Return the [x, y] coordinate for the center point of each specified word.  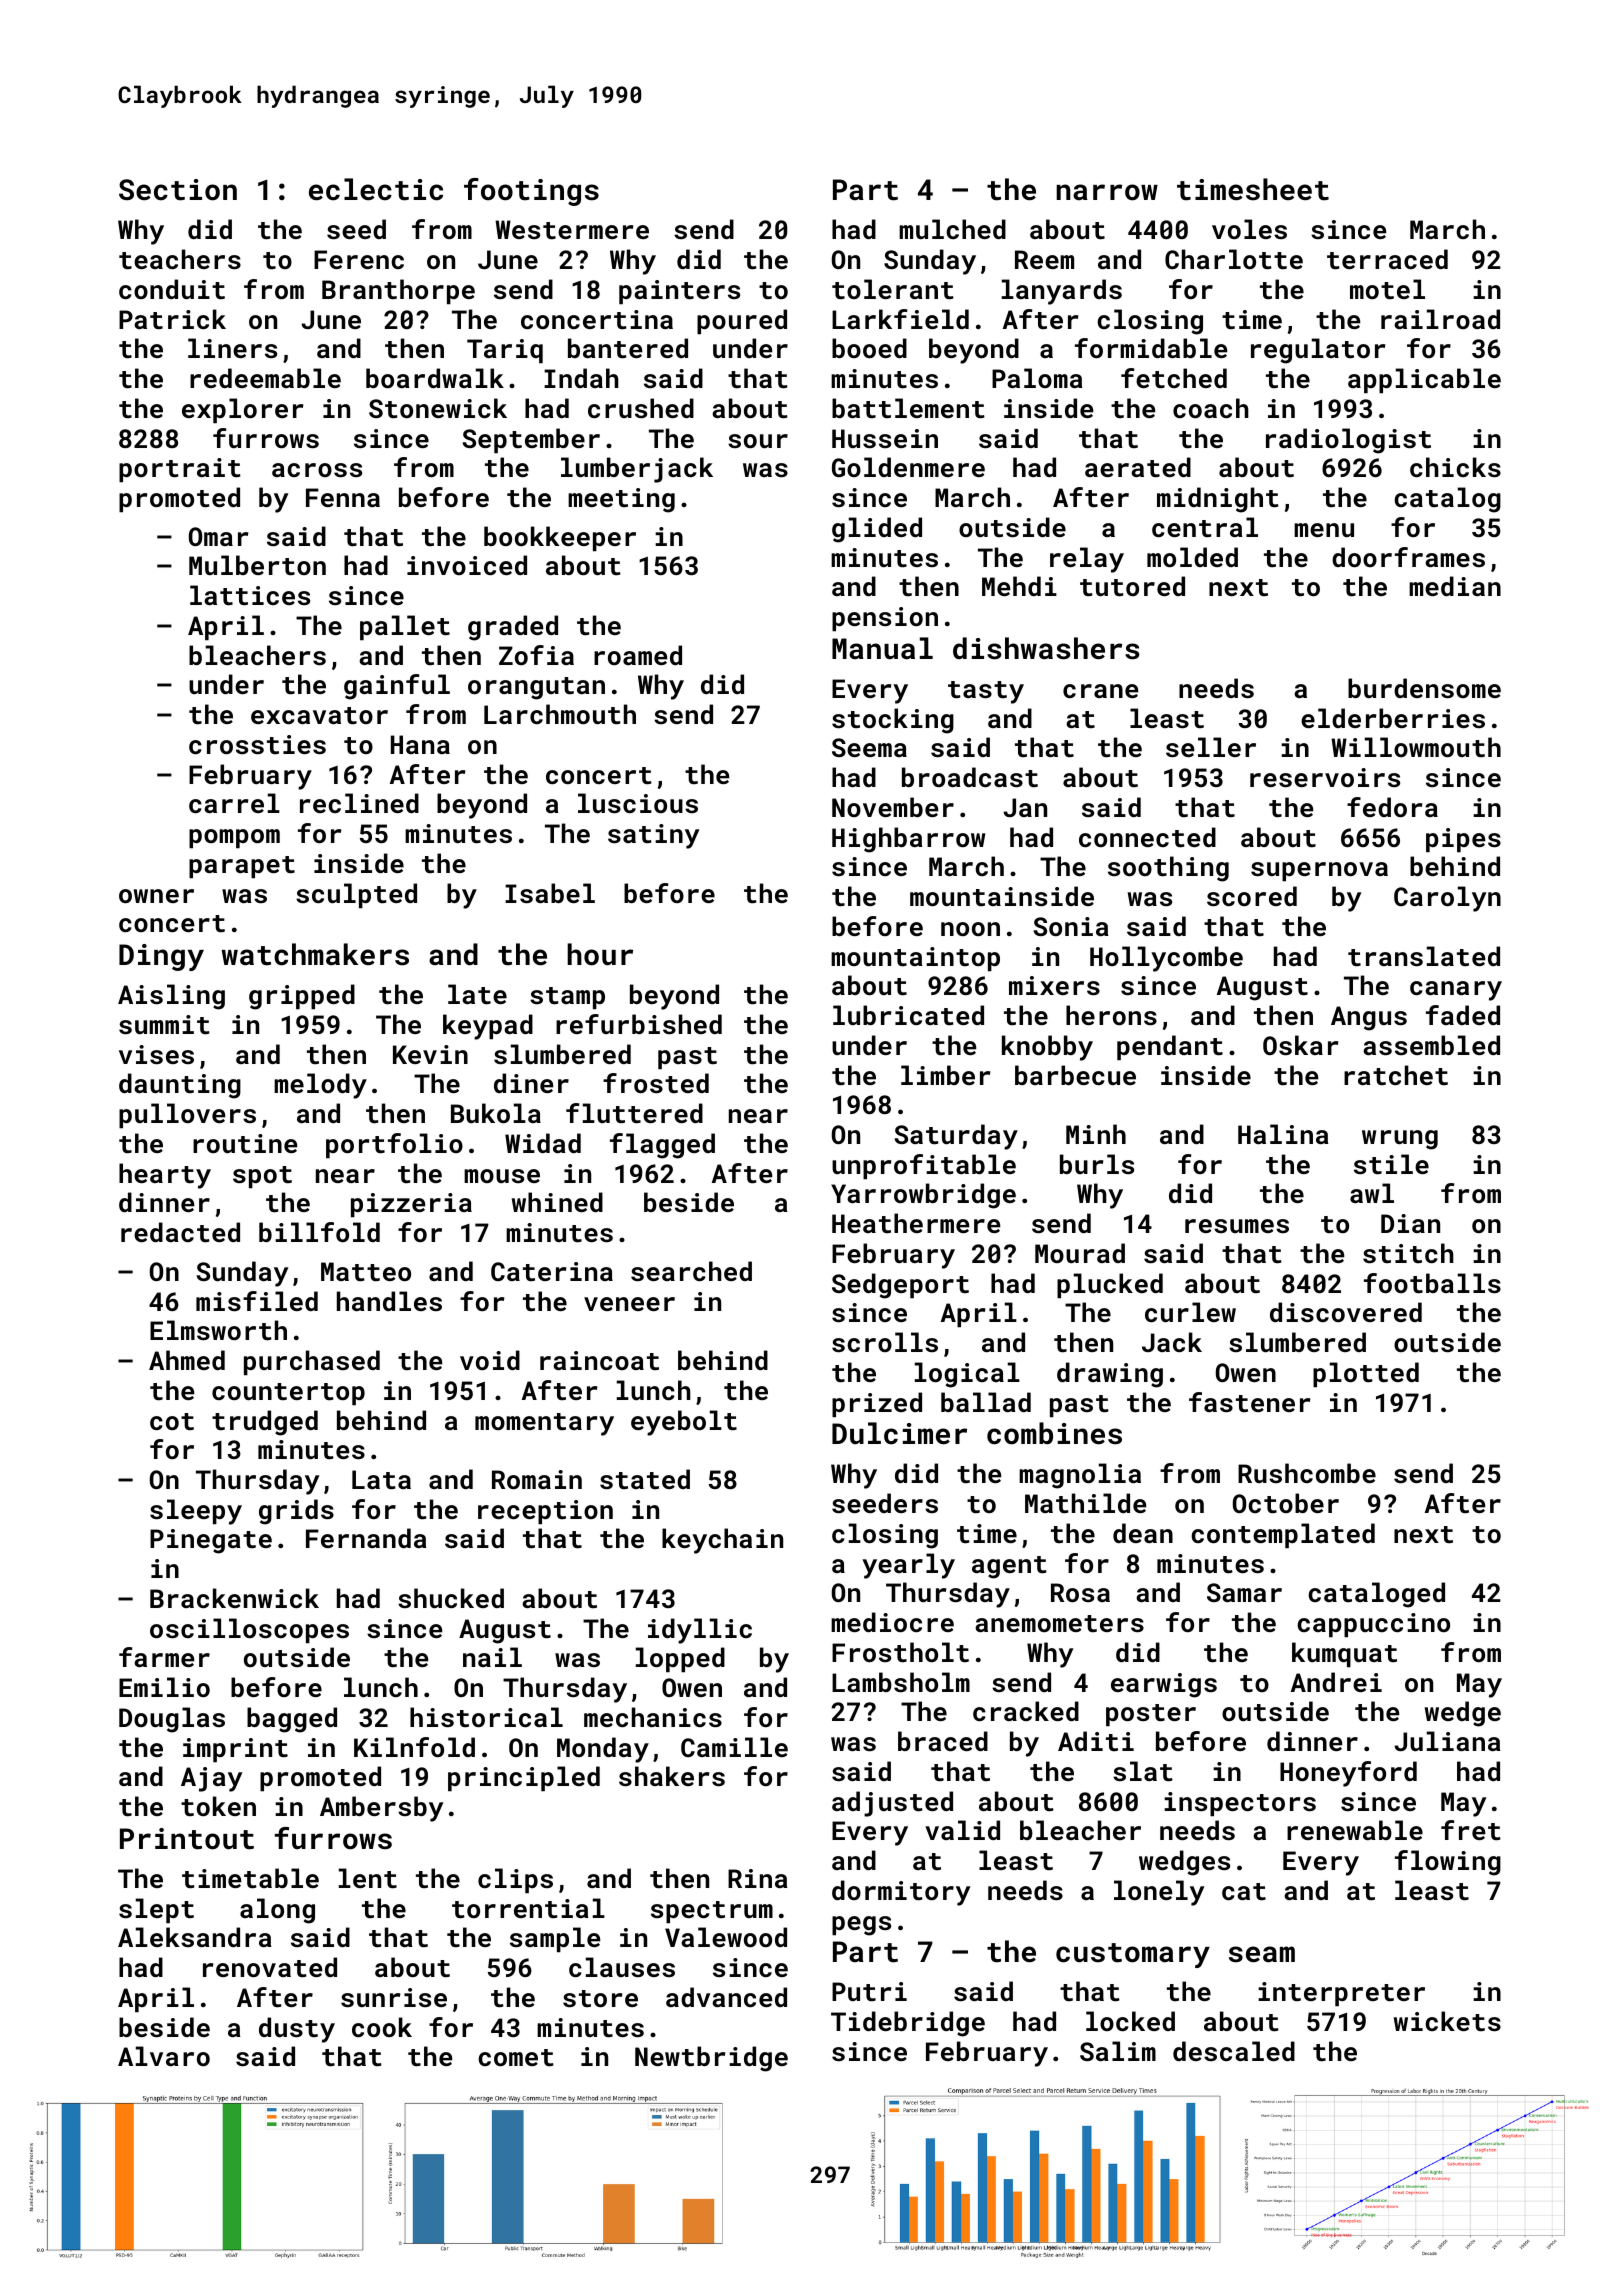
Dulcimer [899, 1433]
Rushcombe [1307, 1473]
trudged [265, 1423]
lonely [1159, 1893]
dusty [297, 2030]
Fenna [343, 497]
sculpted [356, 895]
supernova [1319, 871]
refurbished [639, 1024]
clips [515, 1880]
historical [486, 1717]
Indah [581, 378]
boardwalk [435, 378]
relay [1087, 560]
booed [869, 348]
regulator [1318, 351]
